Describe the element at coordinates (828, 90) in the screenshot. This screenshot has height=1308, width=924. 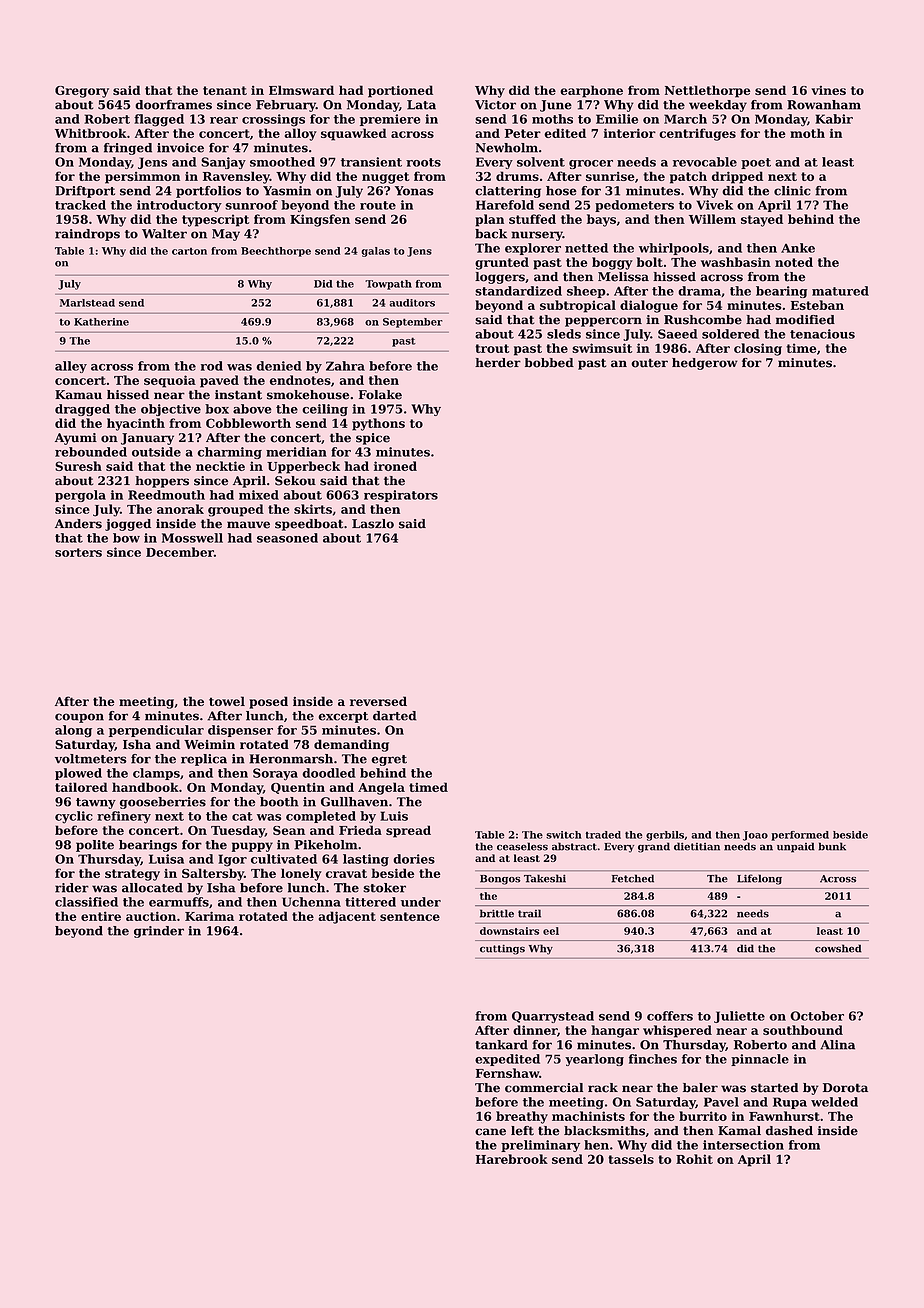
I see `vines` at that location.
